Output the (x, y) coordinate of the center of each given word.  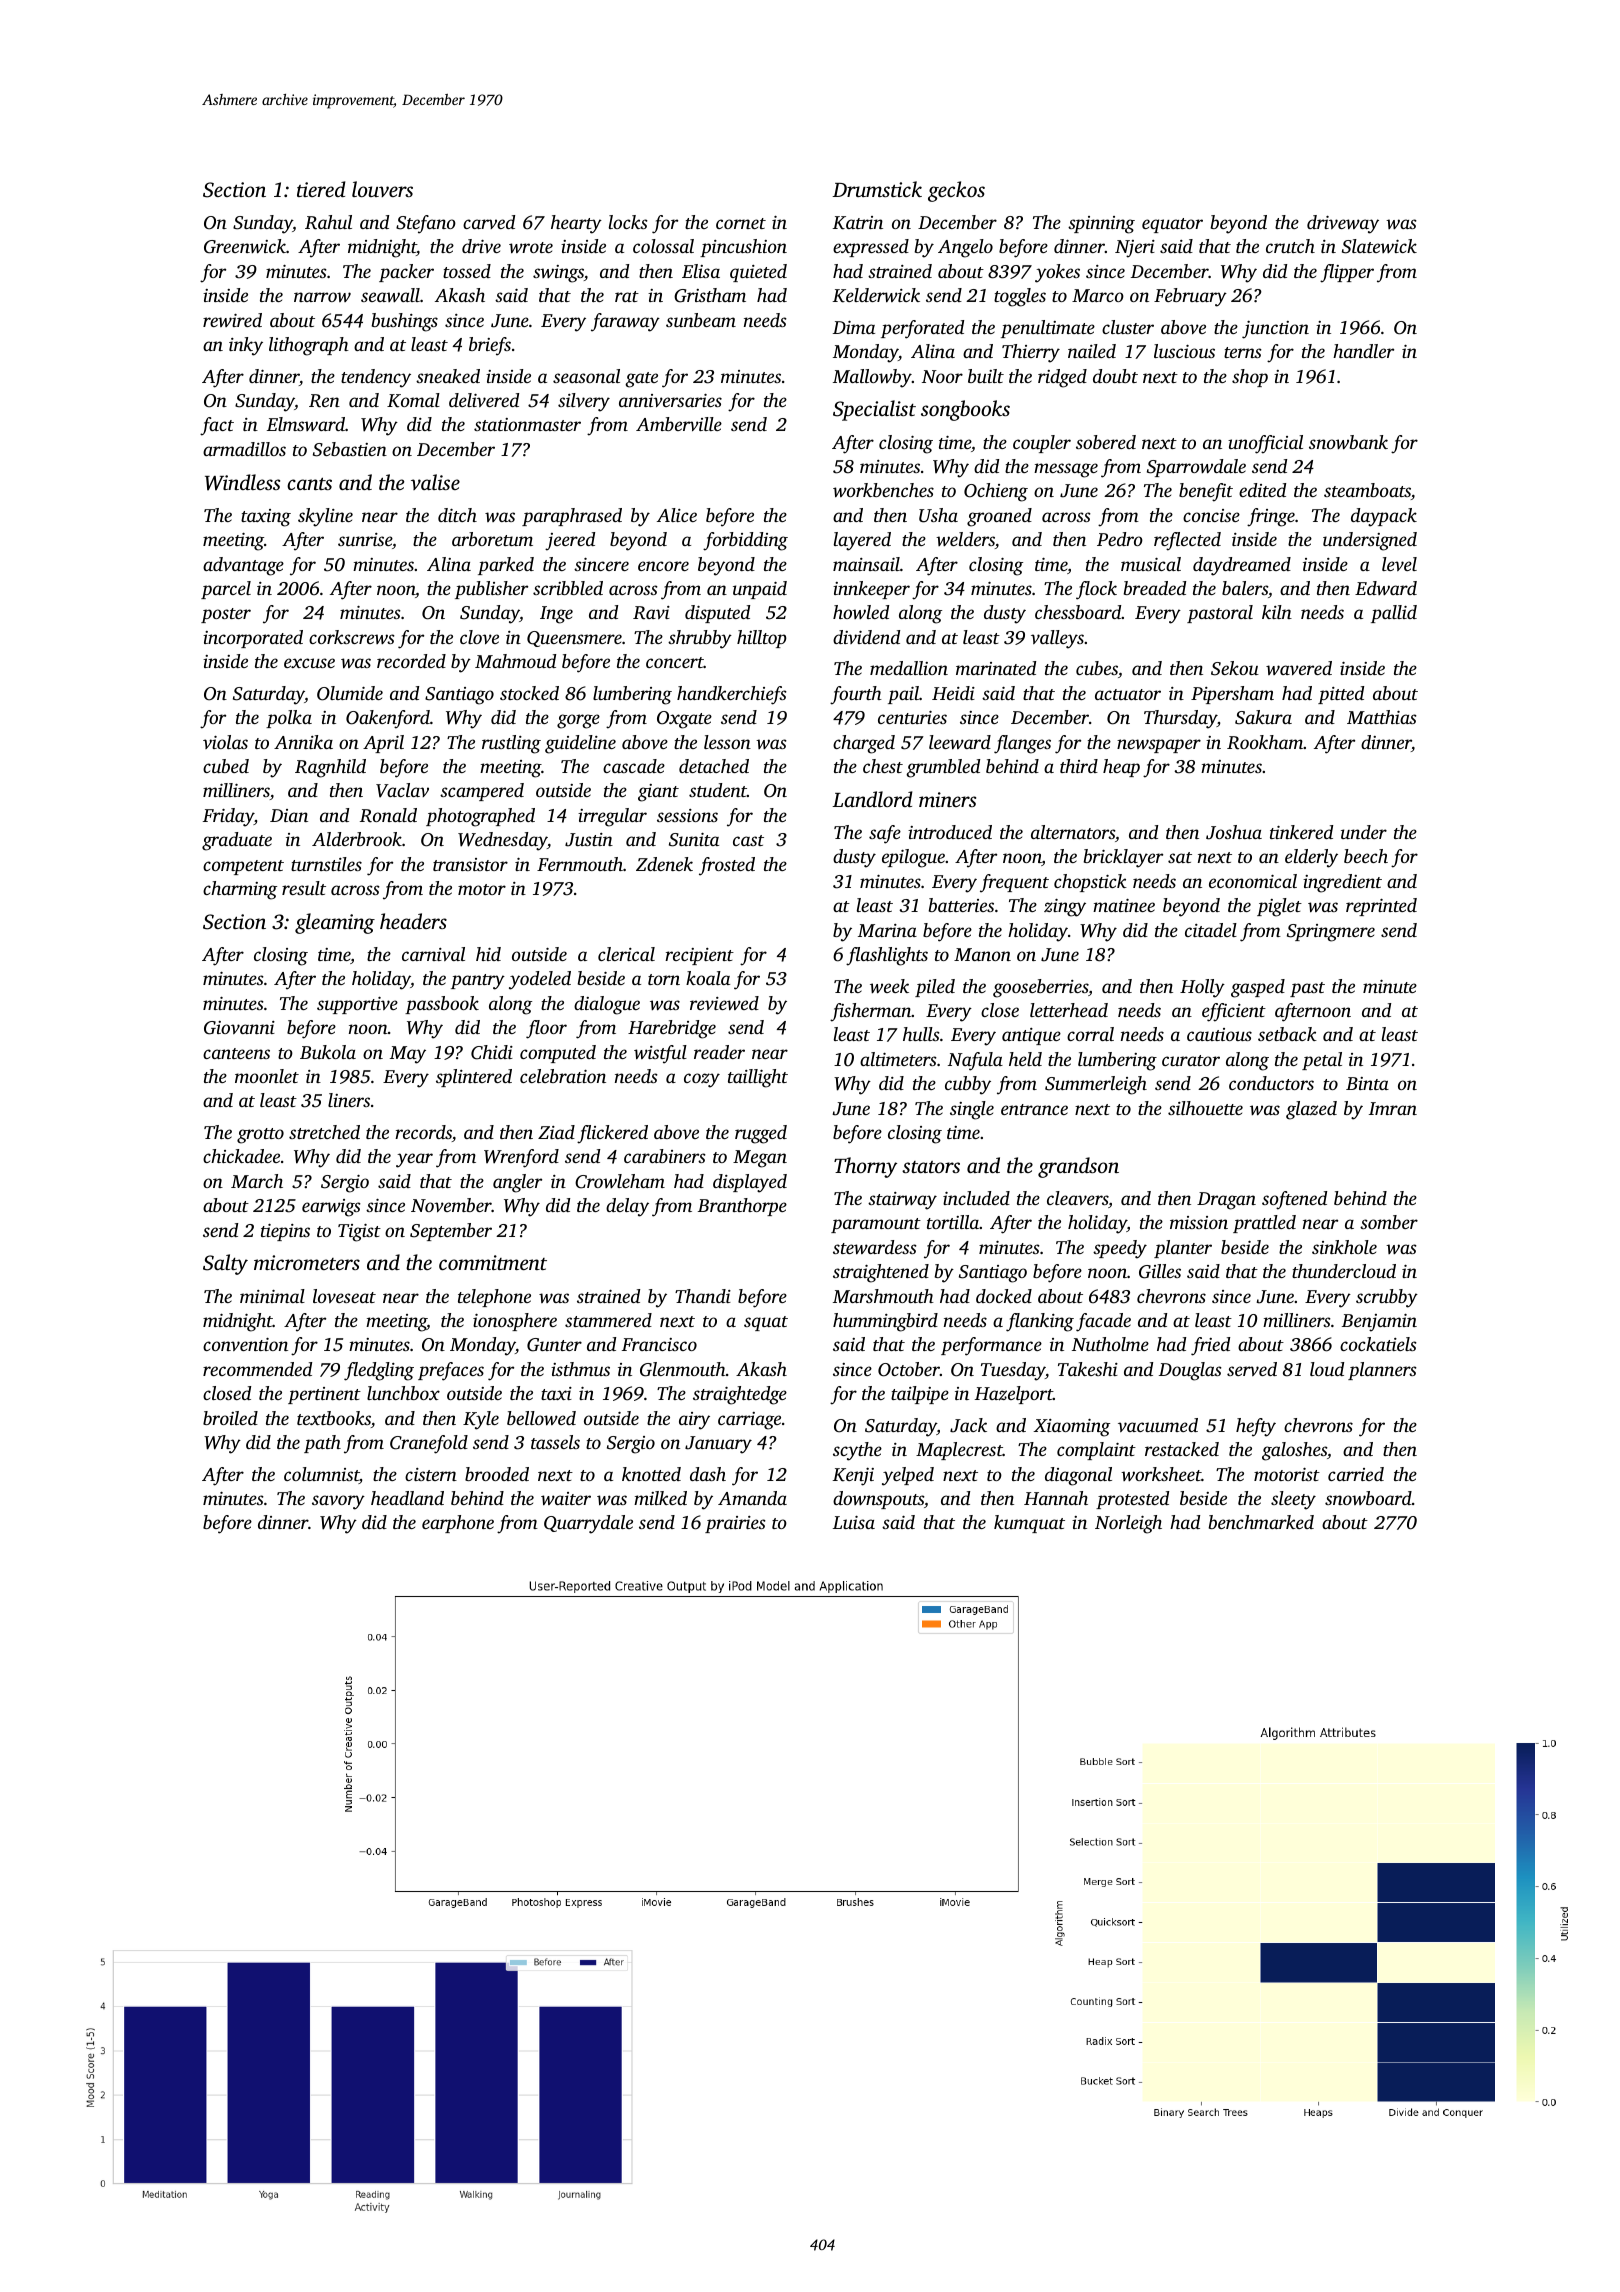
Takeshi (1088, 1369)
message (1066, 470)
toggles (1020, 297)
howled (861, 612)
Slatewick (1379, 246)
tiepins (285, 1232)
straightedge (740, 1395)
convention (245, 1344)
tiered (321, 189)
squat (766, 1323)
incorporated (253, 639)
